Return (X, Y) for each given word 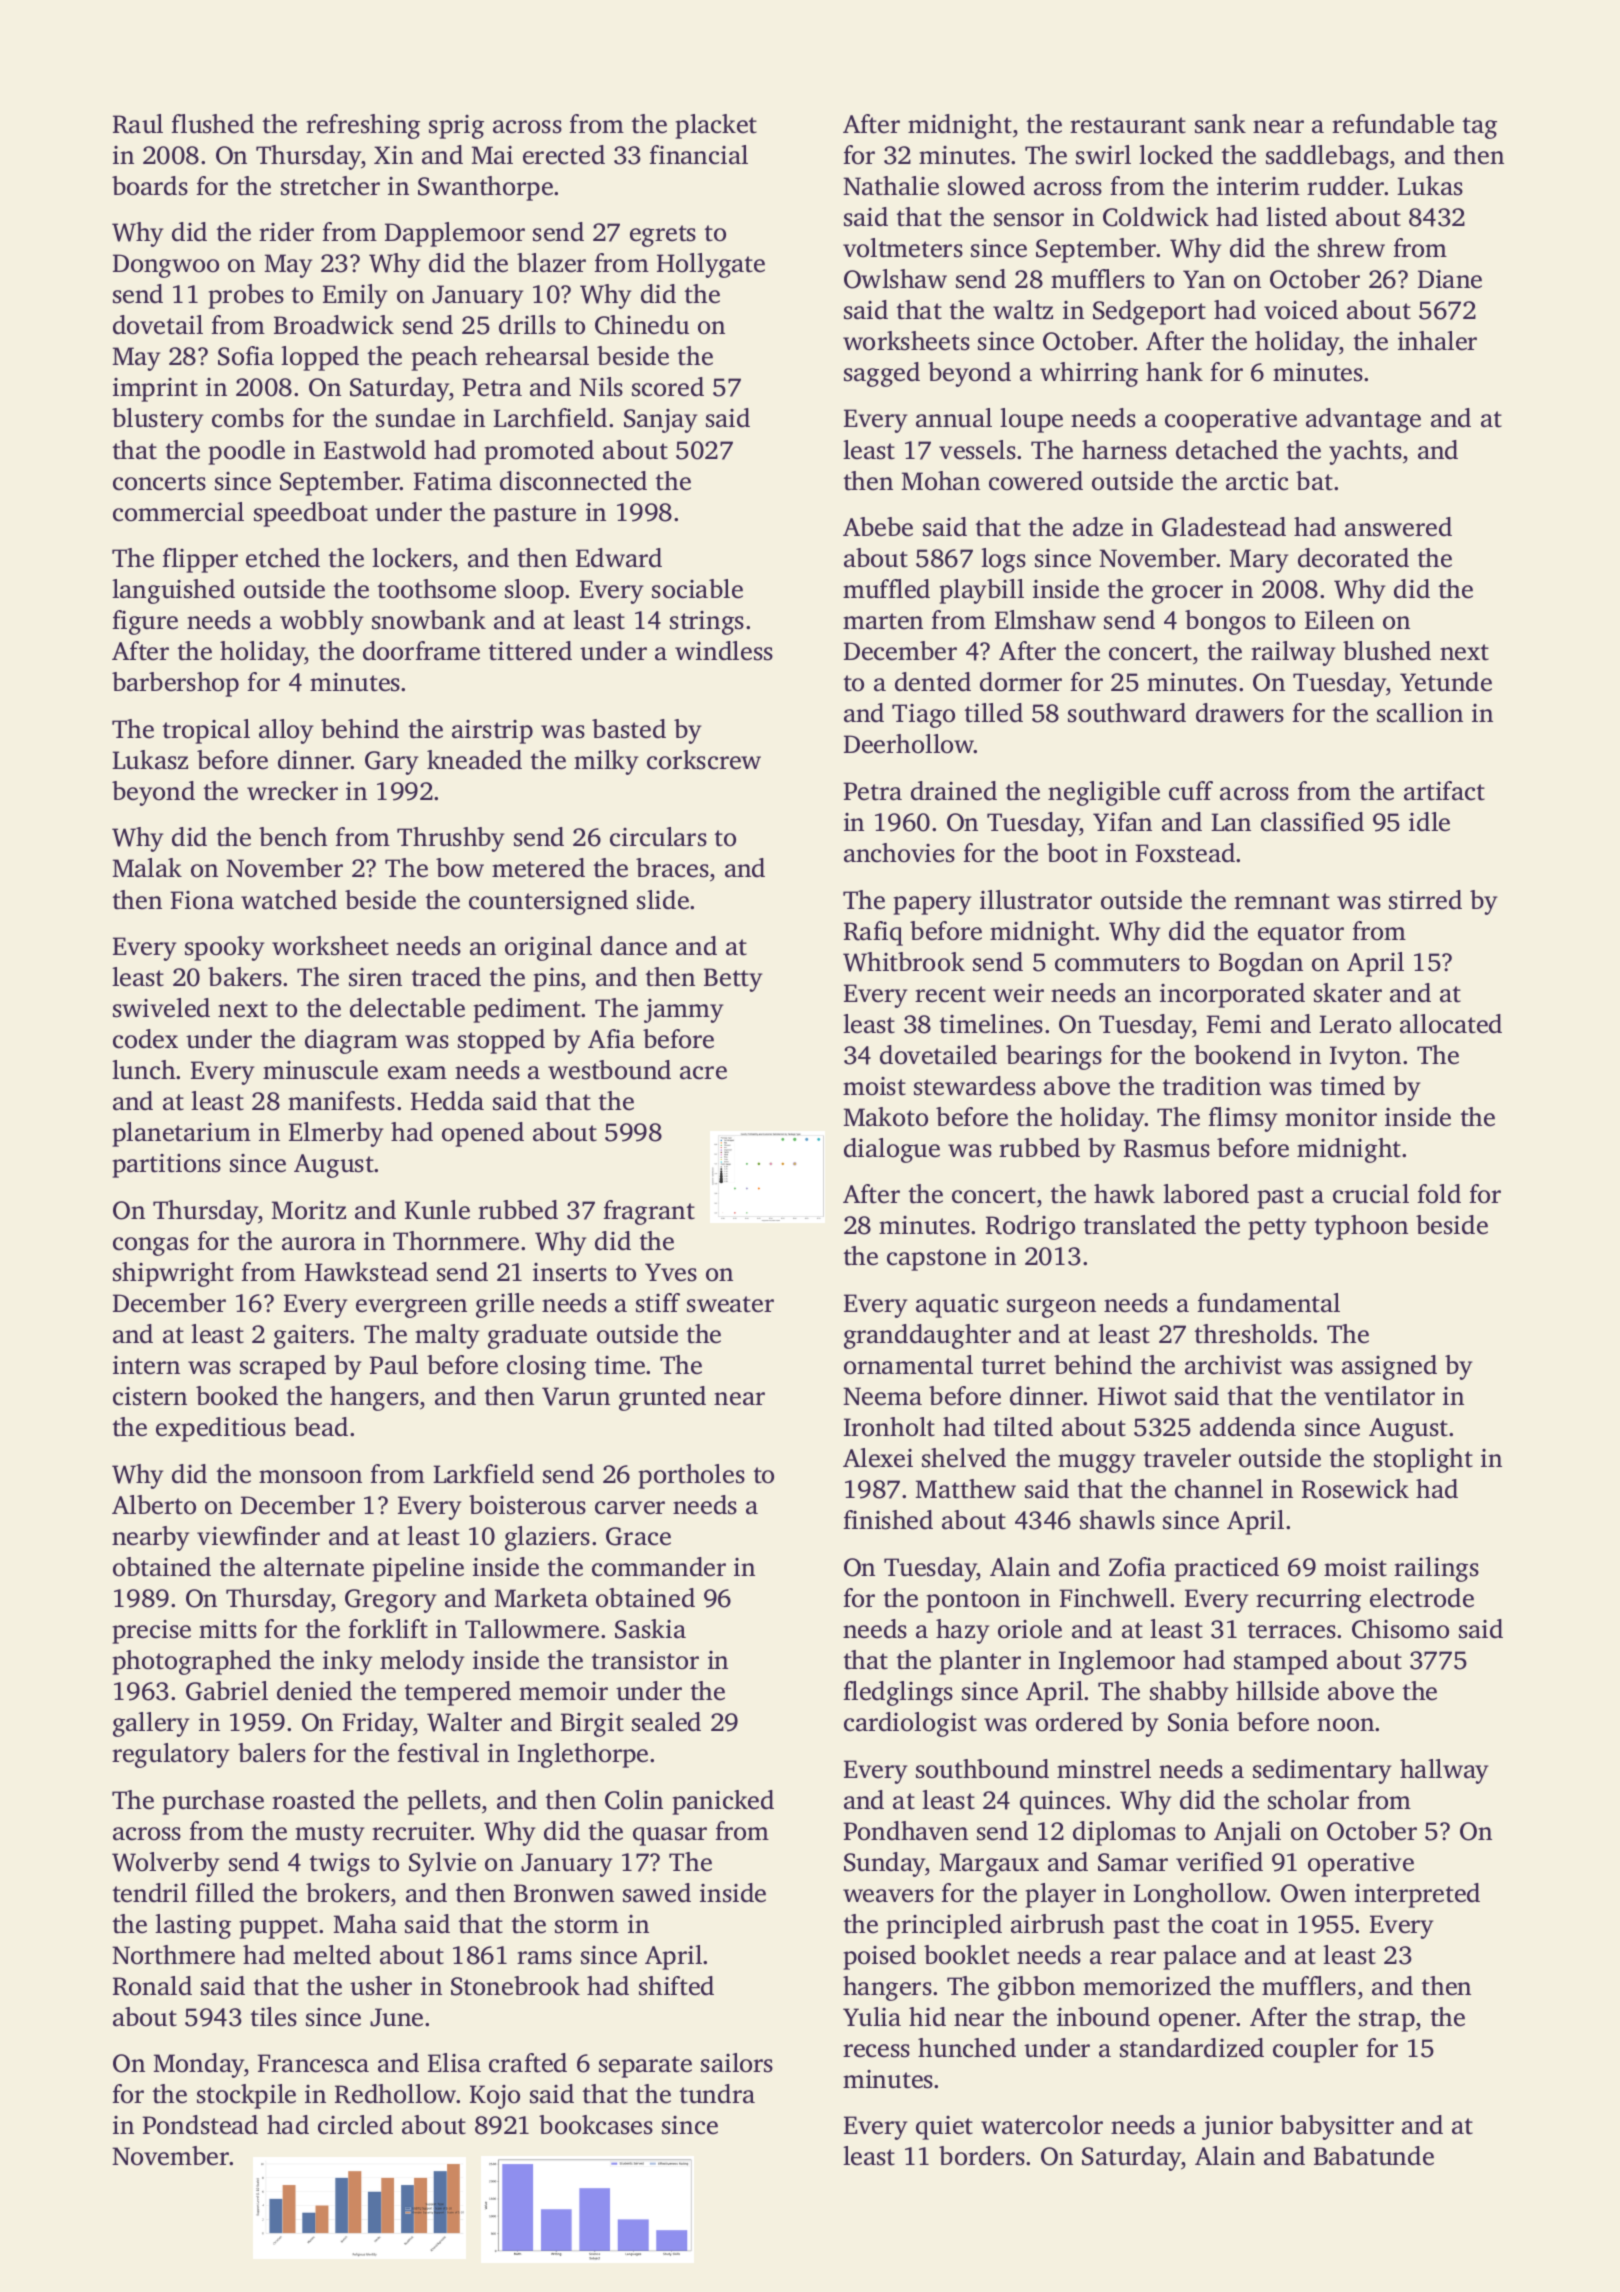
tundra (717, 2094)
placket (716, 126)
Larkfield (483, 1474)
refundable (1393, 124)
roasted (313, 1800)
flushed (212, 124)
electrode (1422, 1598)
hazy (963, 1631)
